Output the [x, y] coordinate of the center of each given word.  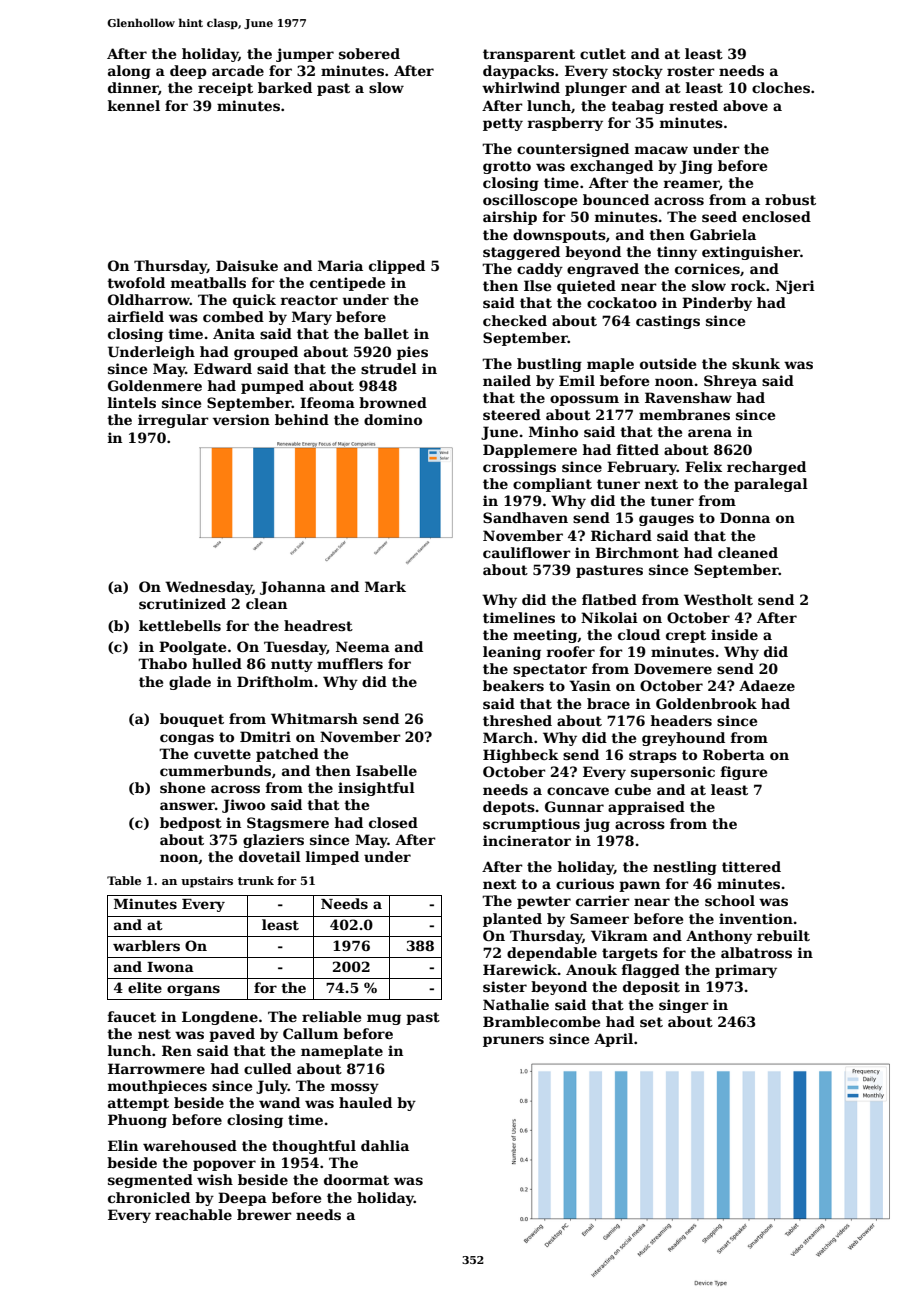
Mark [385, 586]
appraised [646, 808]
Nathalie [516, 1004]
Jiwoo [243, 806]
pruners [513, 1041]
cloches [781, 87]
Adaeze [767, 685]
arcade [238, 70]
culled [268, 1068]
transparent [529, 55]
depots [509, 808]
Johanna [293, 588]
